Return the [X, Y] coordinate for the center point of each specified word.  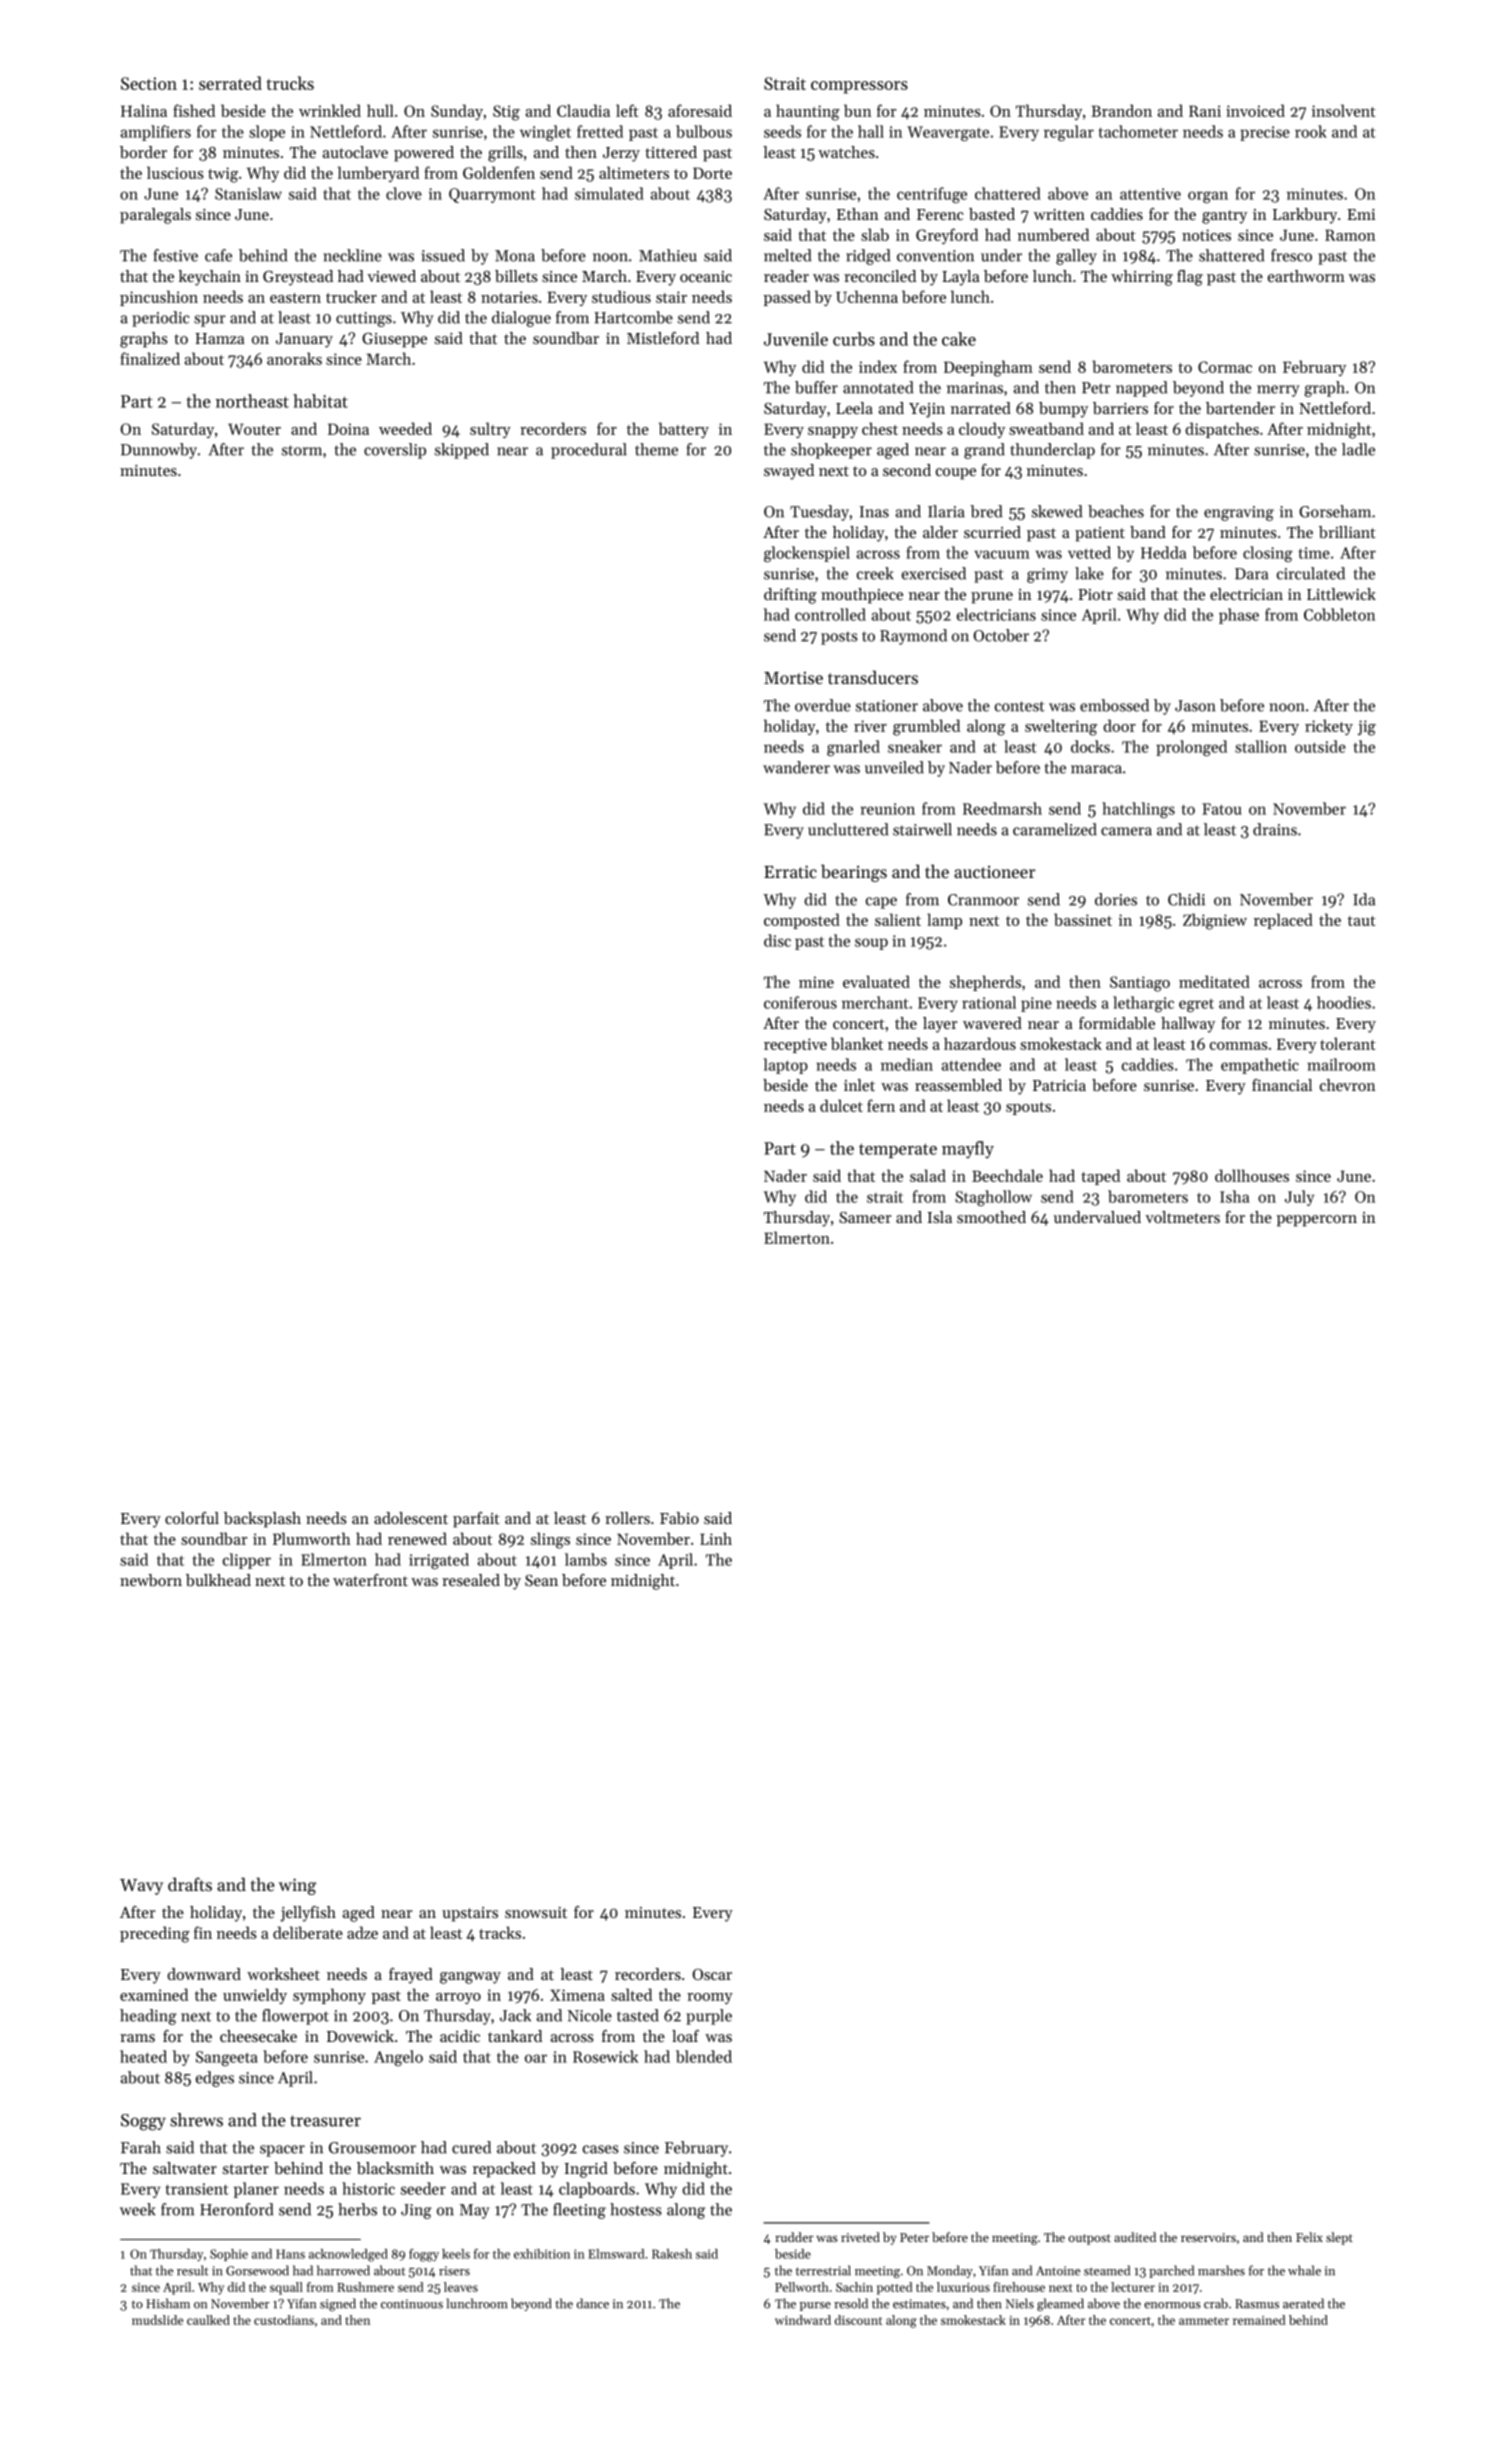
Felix [1309, 2237]
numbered [1053, 234]
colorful [192, 1518]
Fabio [679, 1518]
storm [302, 450]
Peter [914, 2237]
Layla [961, 278]
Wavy [141, 1887]
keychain [209, 278]
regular [1069, 133]
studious [621, 296]
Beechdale [1007, 1175]
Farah [141, 2147]
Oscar [712, 1974]
